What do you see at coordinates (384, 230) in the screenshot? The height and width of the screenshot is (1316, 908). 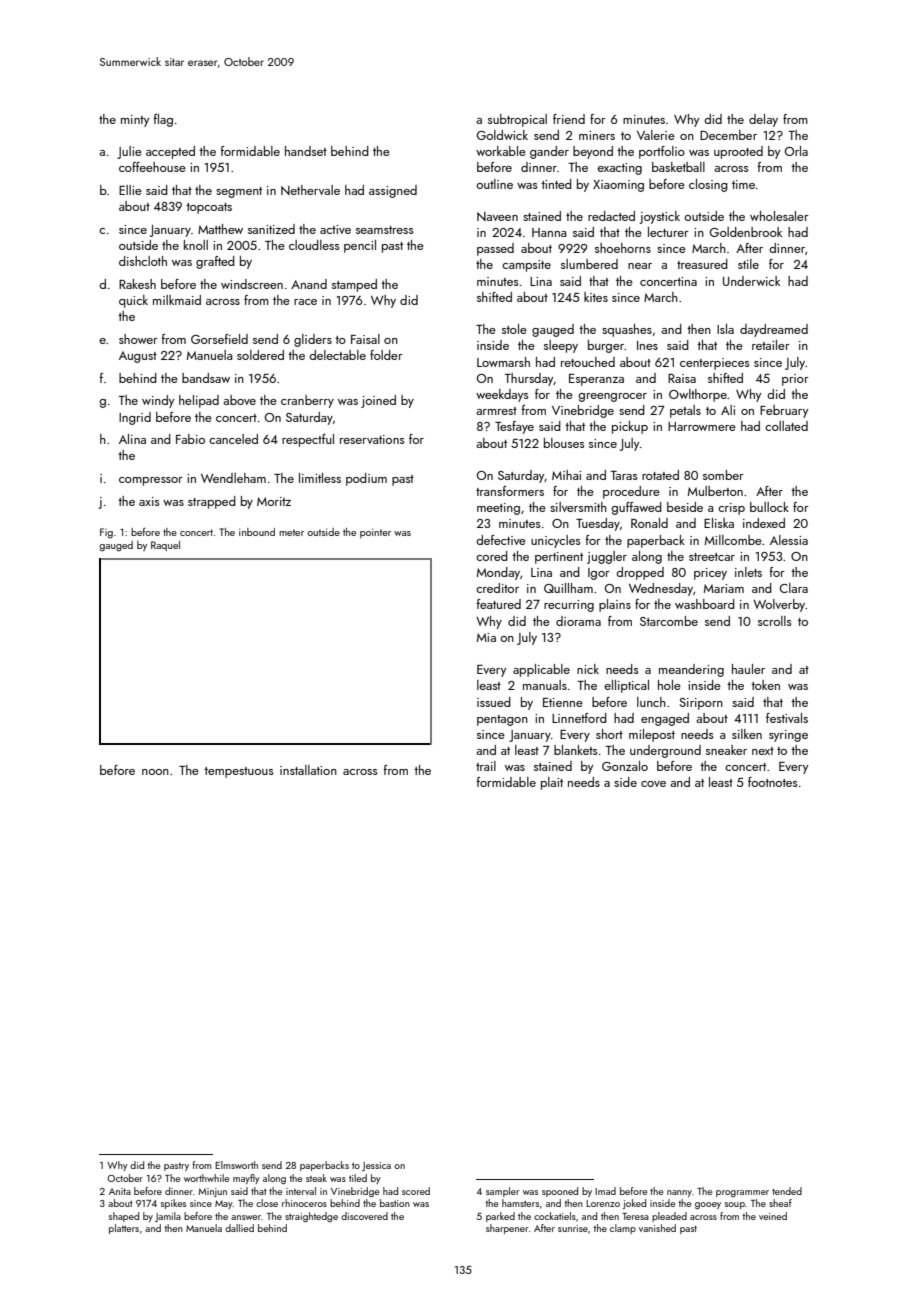 I see `seamstress` at bounding box center [384, 230].
